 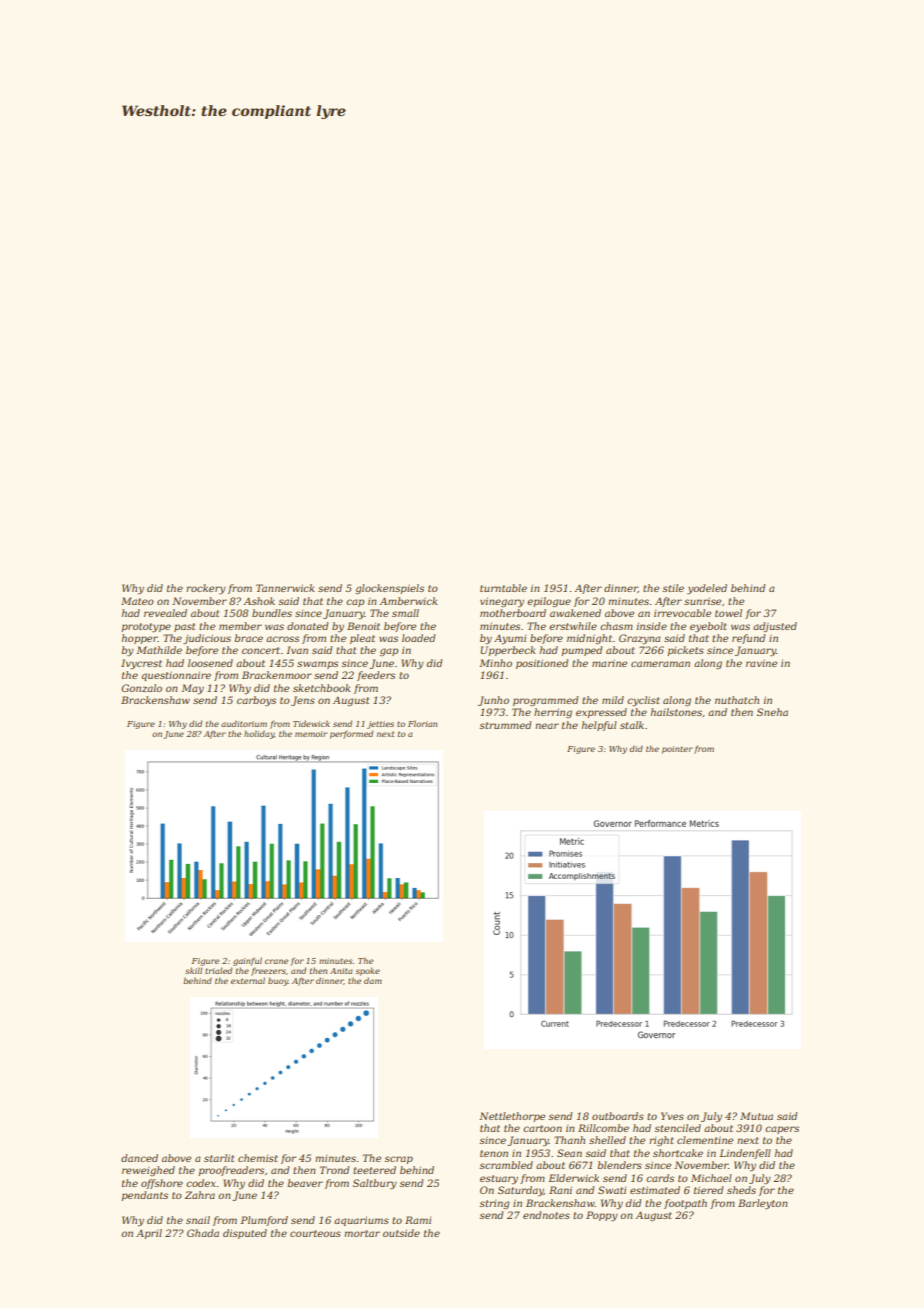 What do you see at coordinates (341, 971) in the image?
I see `Anita` at bounding box center [341, 971].
